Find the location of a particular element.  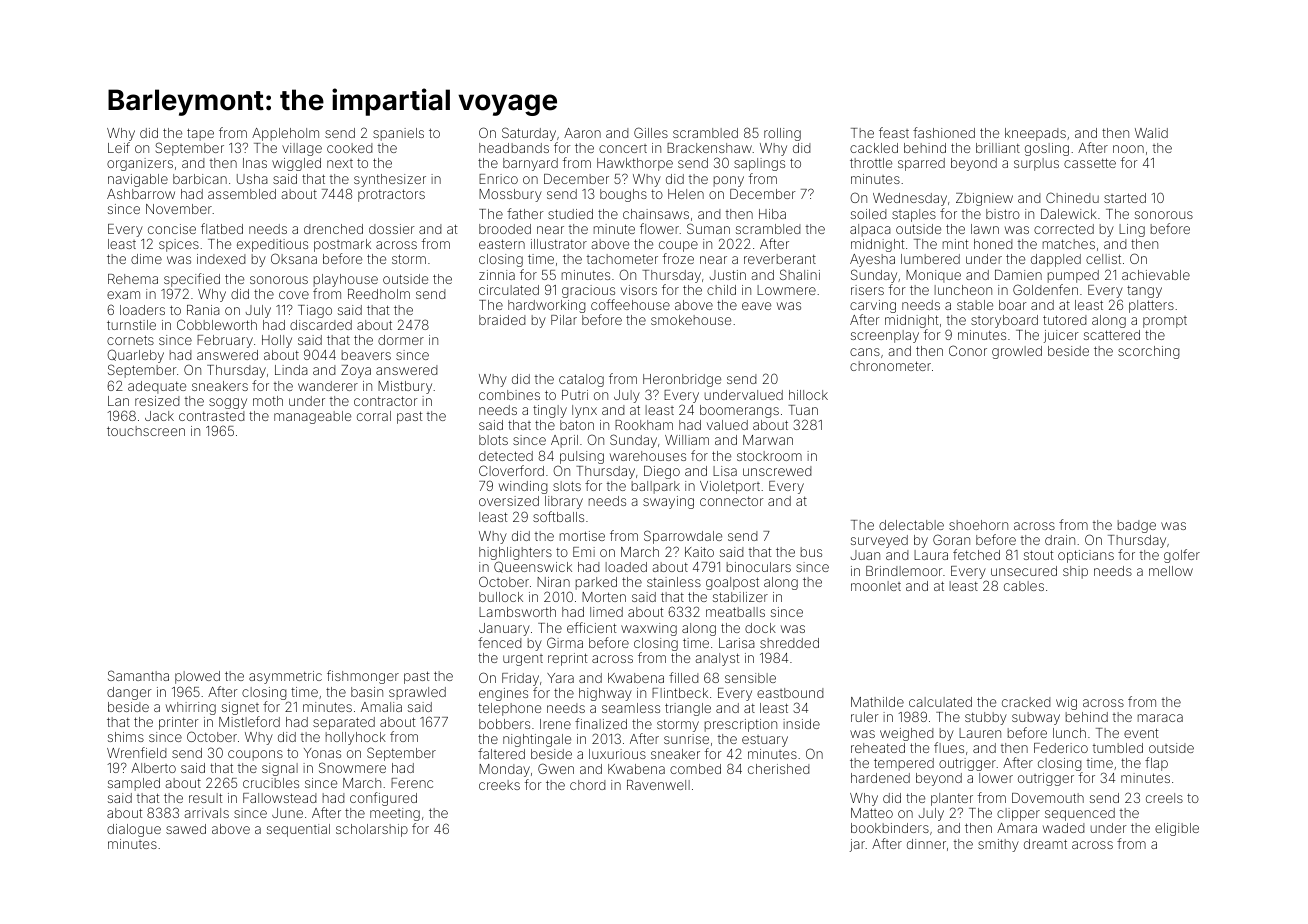

feast is located at coordinates (894, 132).
